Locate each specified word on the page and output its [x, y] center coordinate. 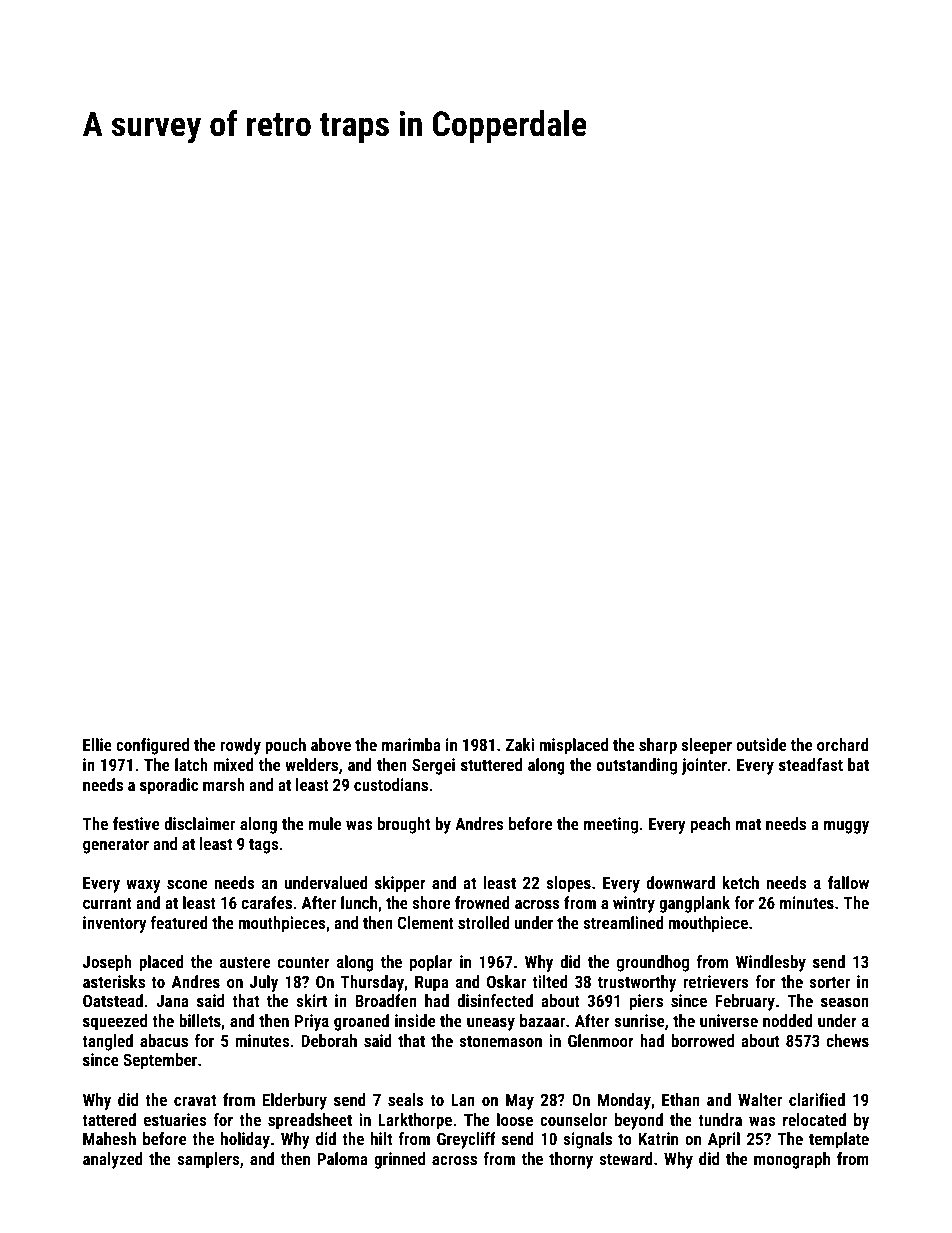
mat [748, 824]
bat [858, 764]
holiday [245, 1140]
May [520, 1101]
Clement [426, 922]
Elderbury [294, 1101]
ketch [740, 882]
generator [116, 846]
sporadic [169, 786]
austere [245, 962]
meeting [611, 825]
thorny [571, 1160]
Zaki [520, 744]
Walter [760, 1099]
